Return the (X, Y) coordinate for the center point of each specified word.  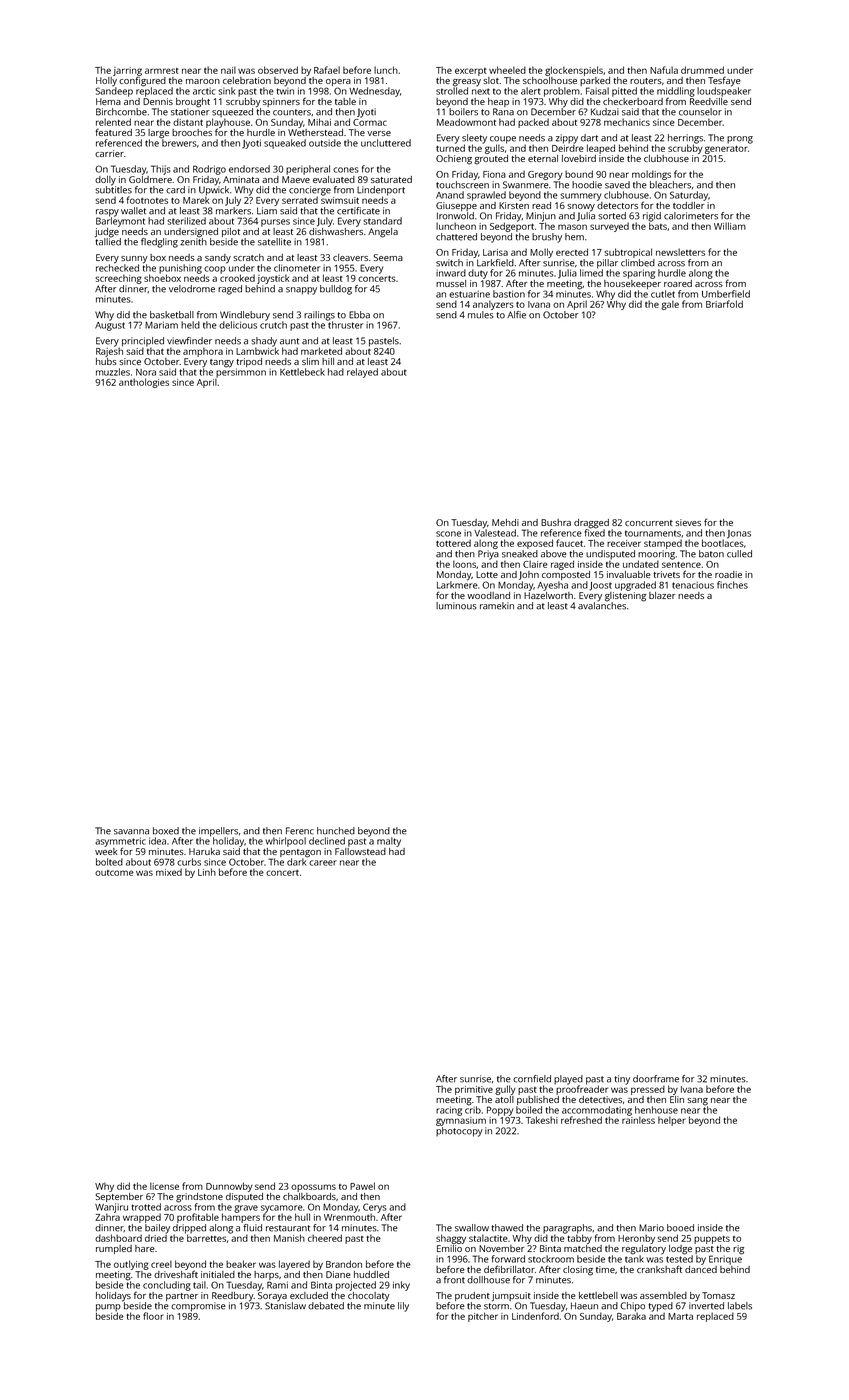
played (568, 1080)
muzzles (113, 372)
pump (108, 1308)
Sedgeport (512, 227)
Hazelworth (548, 595)
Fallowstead (360, 851)
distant (188, 122)
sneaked (520, 554)
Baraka (631, 1316)
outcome (114, 873)
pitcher (483, 1317)
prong (740, 140)
